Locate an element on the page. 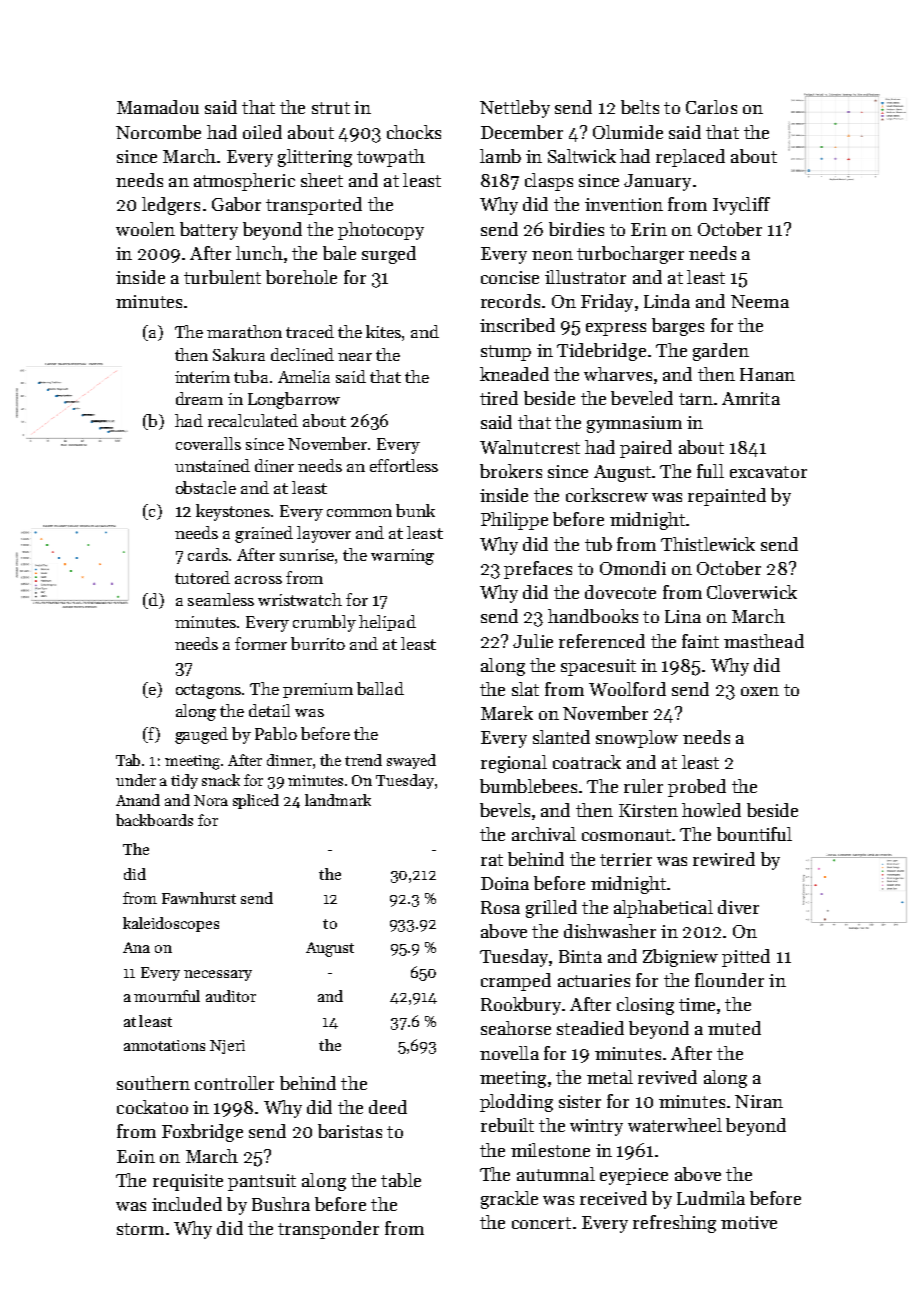 The height and width of the image is (1308, 924). slanted is located at coordinates (561, 737).
